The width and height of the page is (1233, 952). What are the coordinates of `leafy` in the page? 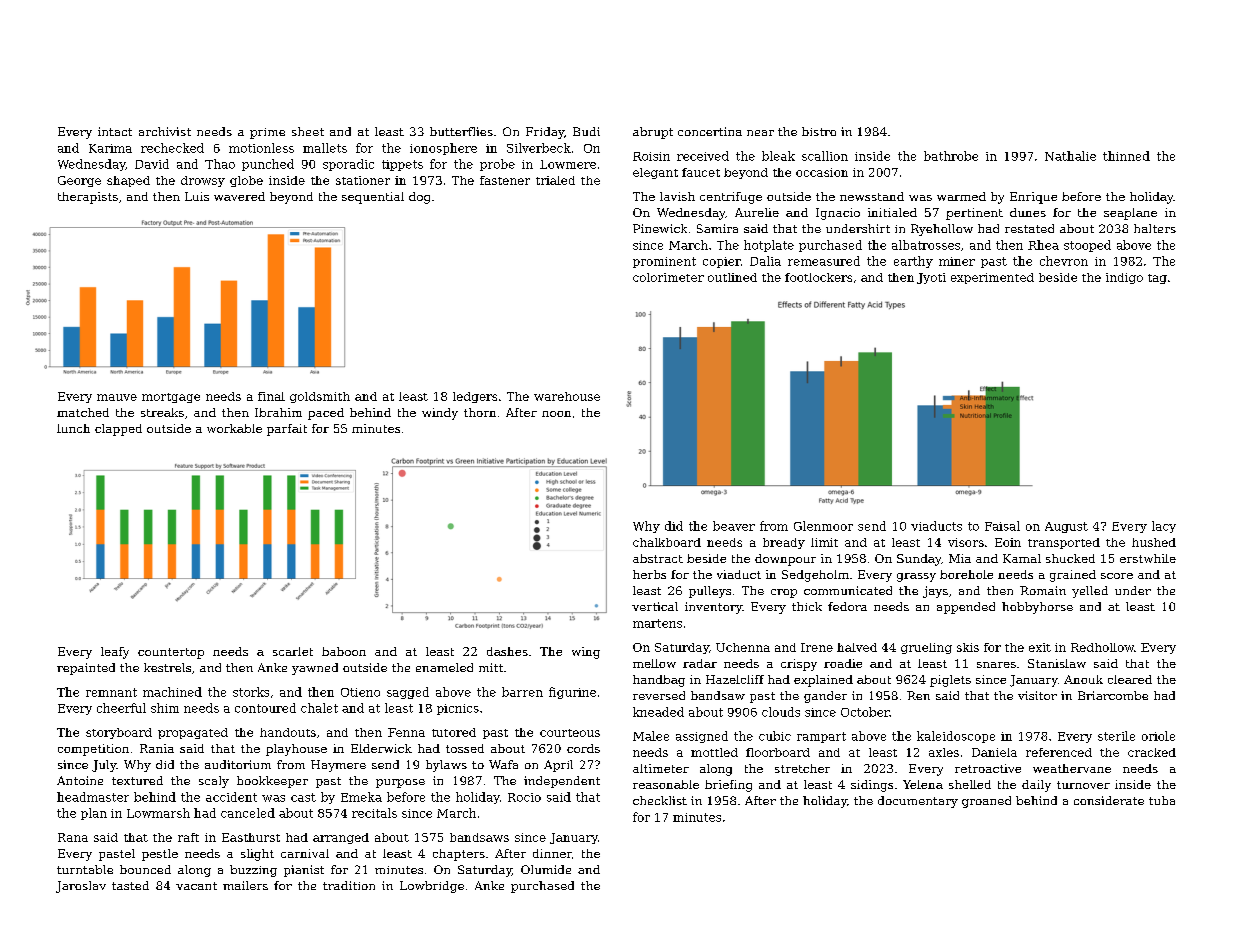 It's located at (115, 653).
